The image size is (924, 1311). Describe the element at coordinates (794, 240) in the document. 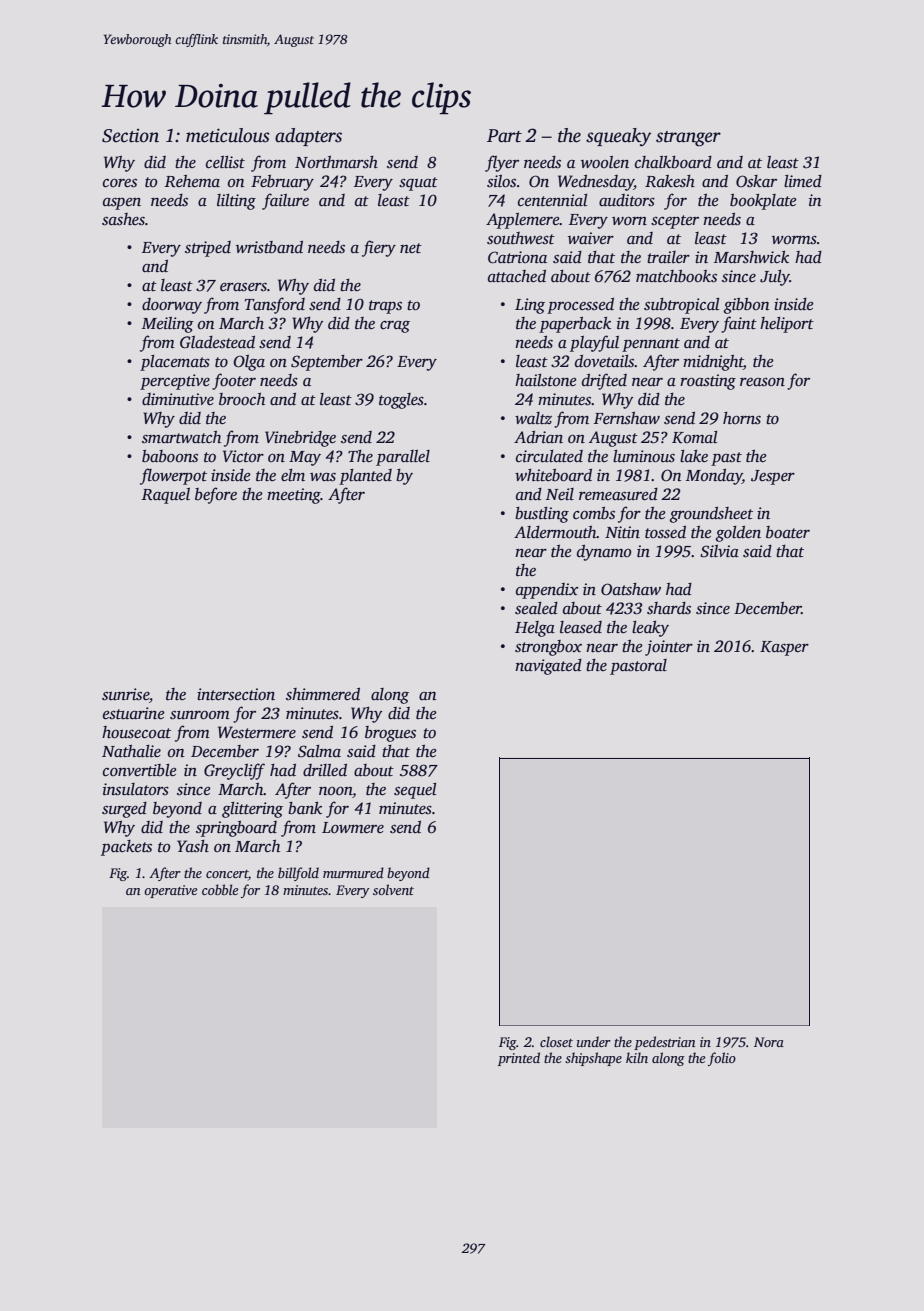

I see `worms` at that location.
